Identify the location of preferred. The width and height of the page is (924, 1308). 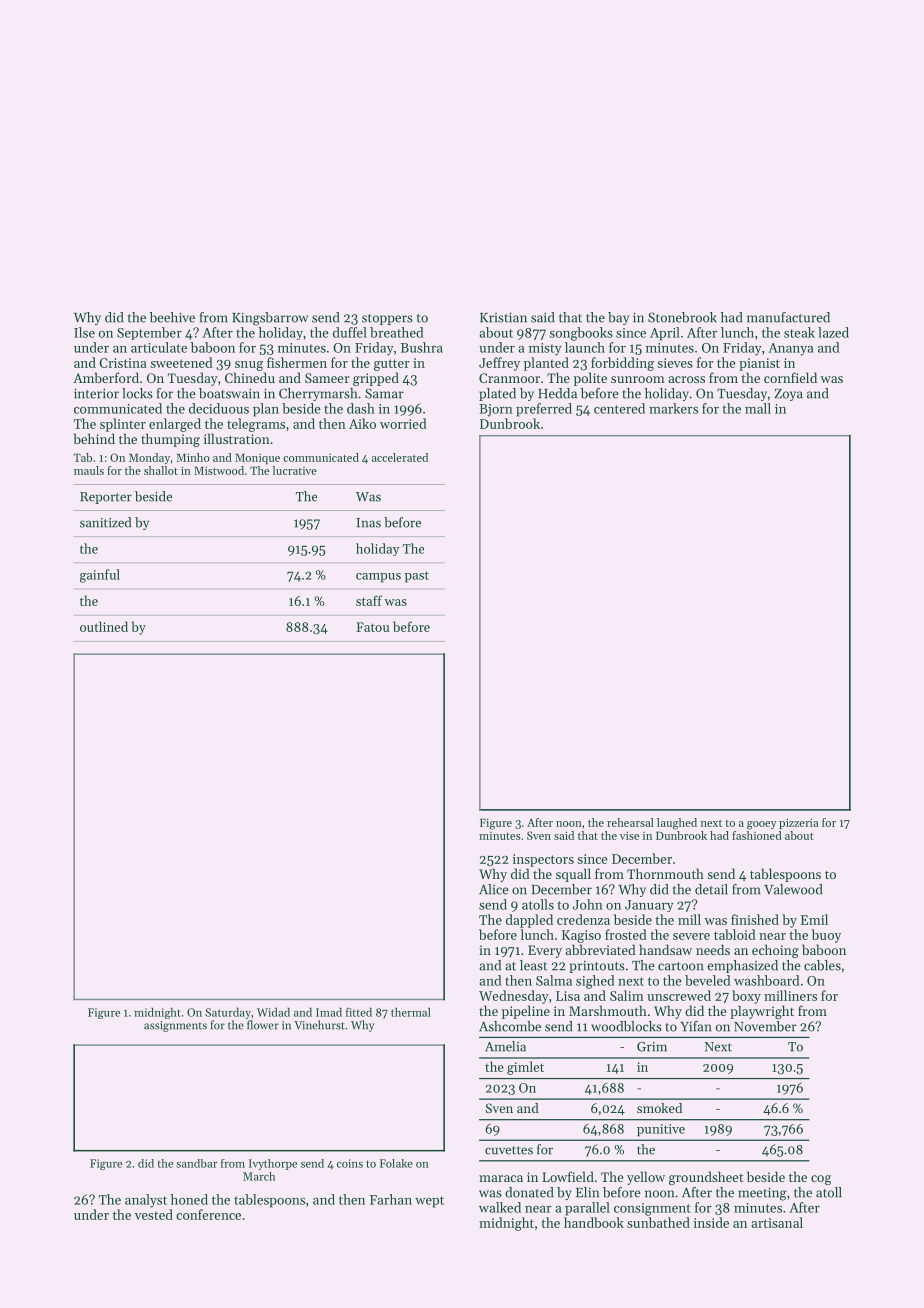
(544, 410).
